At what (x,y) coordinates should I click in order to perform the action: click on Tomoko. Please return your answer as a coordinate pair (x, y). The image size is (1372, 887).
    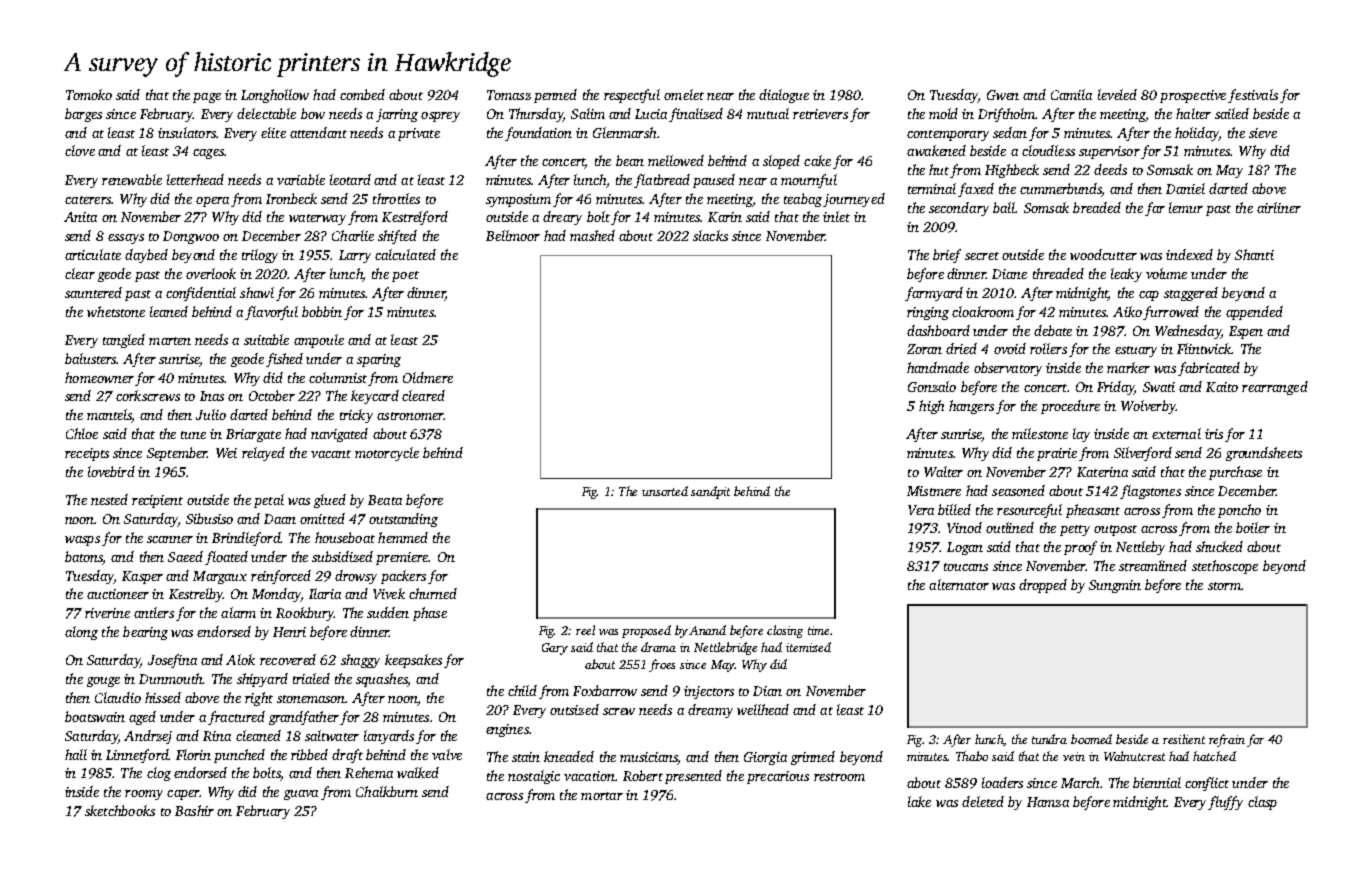
    Looking at the image, I should click on (89, 94).
